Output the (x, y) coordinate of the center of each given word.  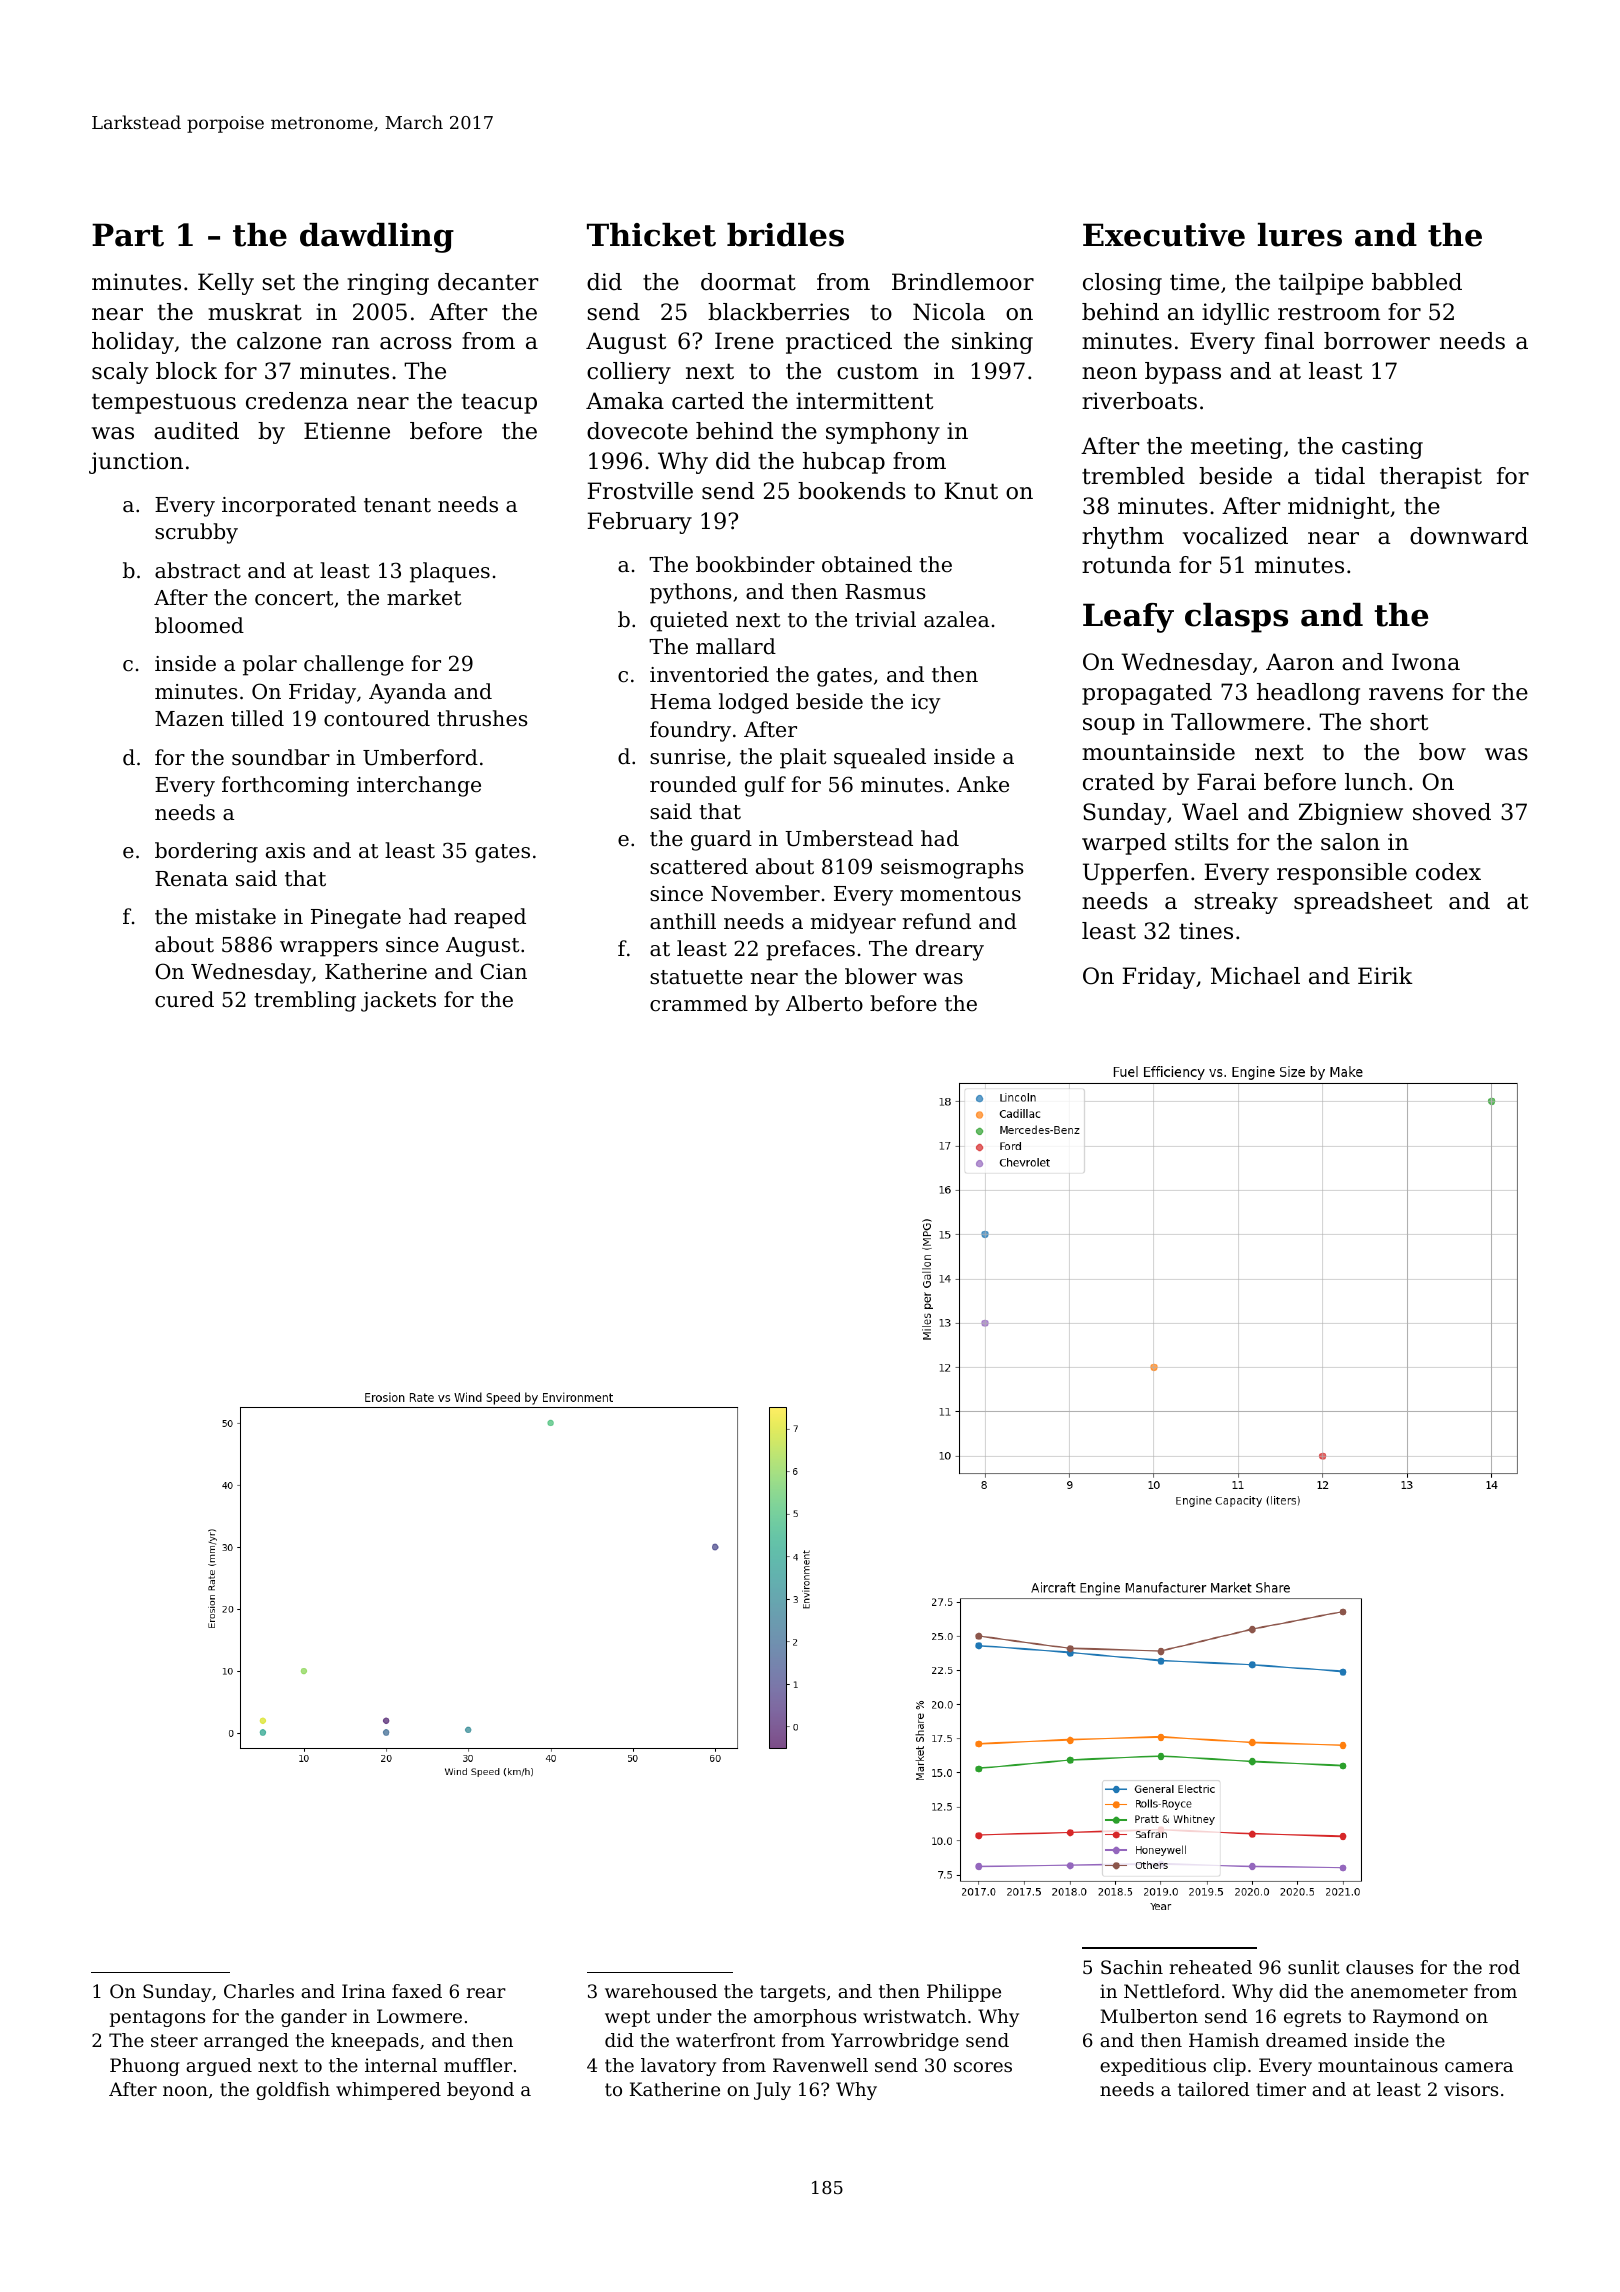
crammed (699, 1003)
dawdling (377, 238)
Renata (191, 879)
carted (708, 401)
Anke (983, 784)
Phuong (145, 2067)
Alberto (824, 1003)
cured (184, 999)
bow (1442, 752)
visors (1471, 2089)
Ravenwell (820, 2065)
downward (1469, 536)
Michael (1255, 976)
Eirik (1385, 975)
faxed (417, 1991)
